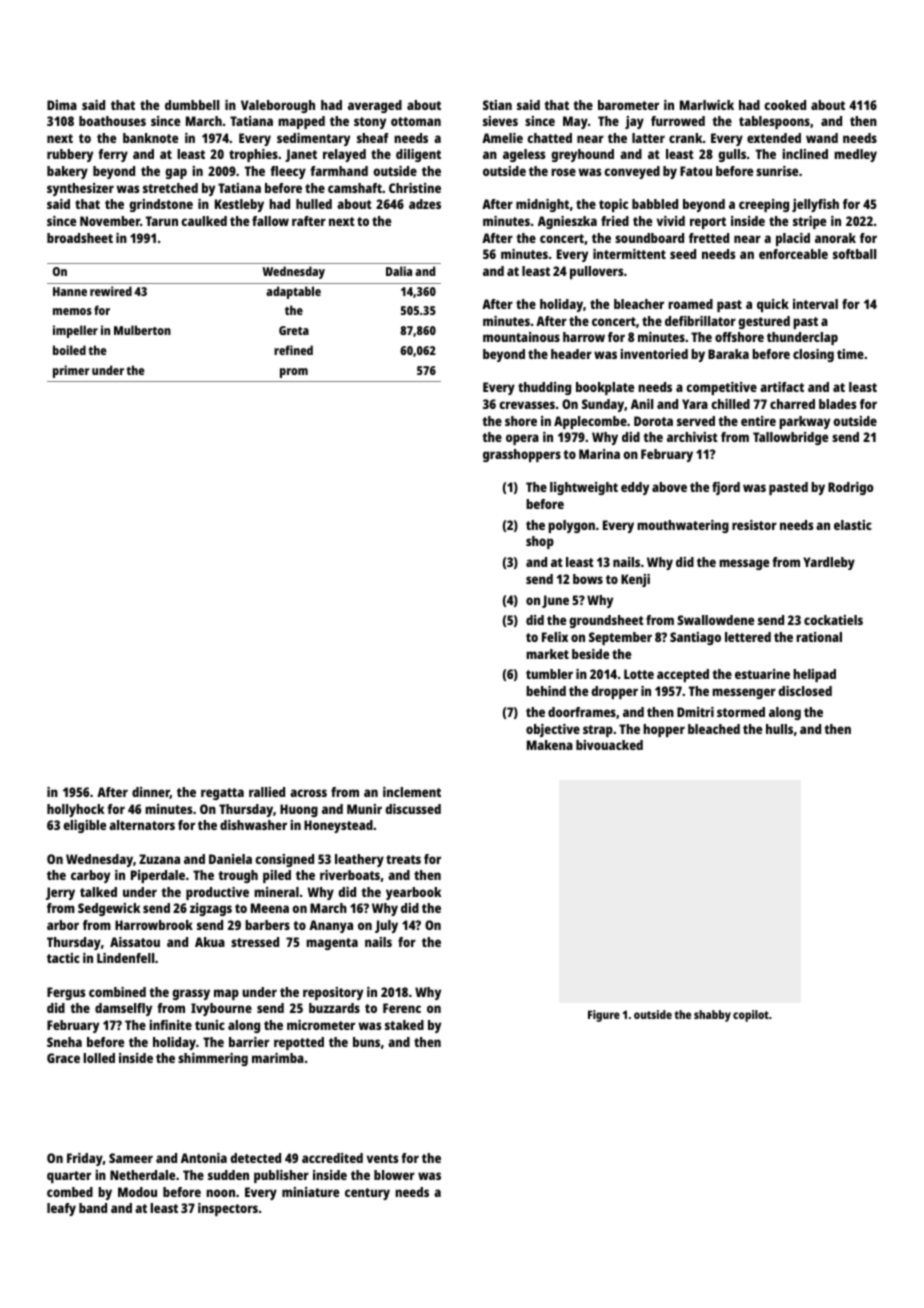 This image has height=1308, width=924. I want to click on copilot, so click(751, 1016).
